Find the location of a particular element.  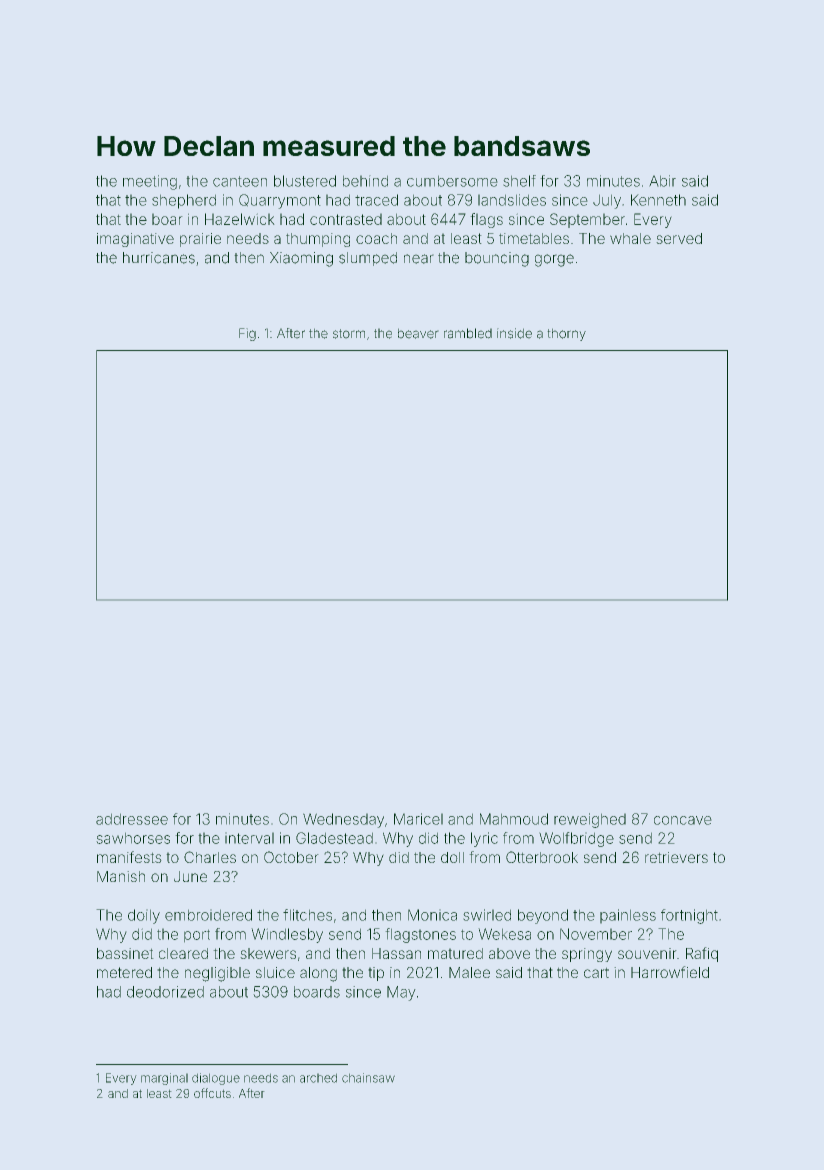

chainsaw is located at coordinates (368, 1078).
